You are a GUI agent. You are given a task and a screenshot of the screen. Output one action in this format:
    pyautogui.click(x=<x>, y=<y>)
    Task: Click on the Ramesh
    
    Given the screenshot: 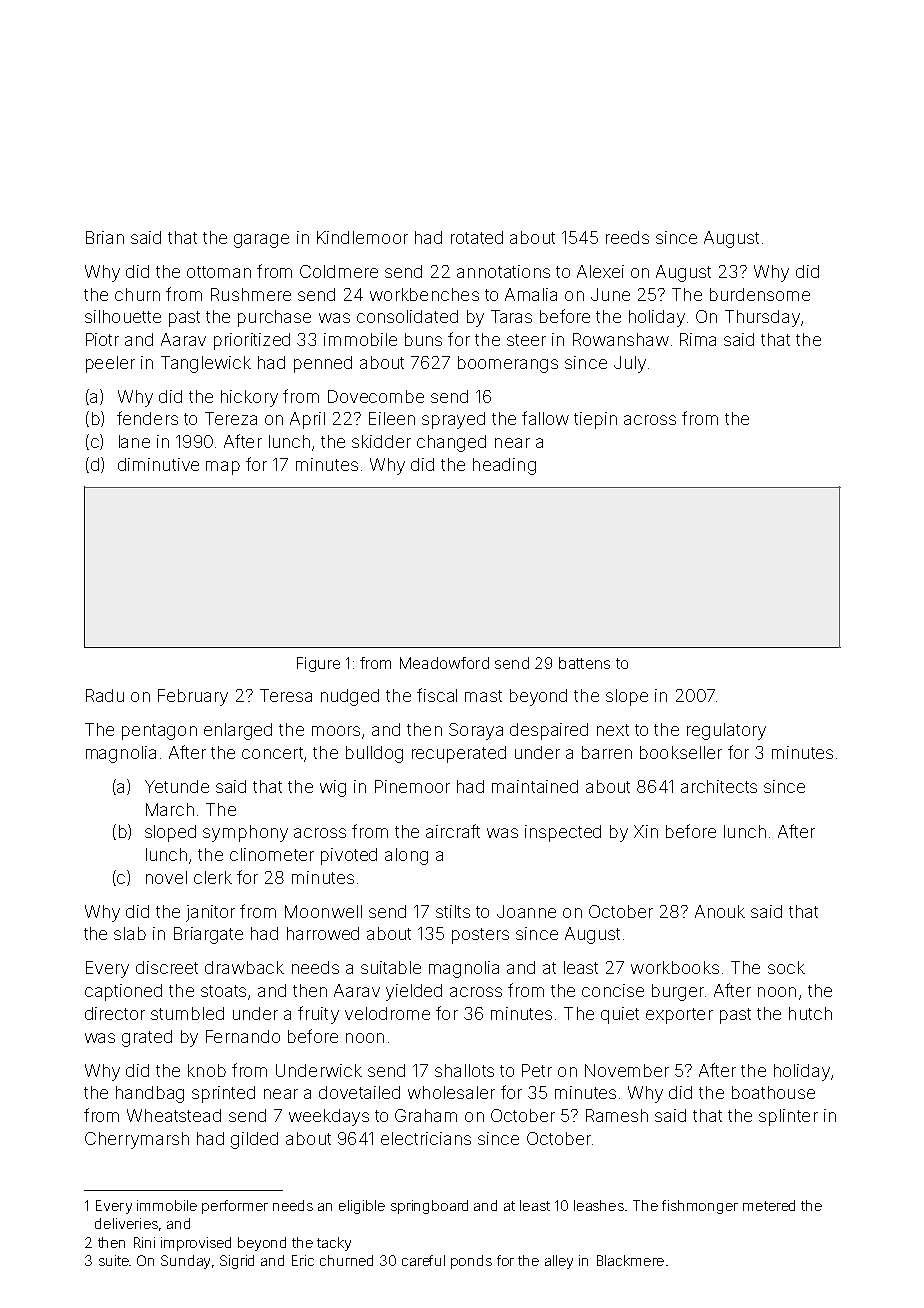 What is the action you would take?
    pyautogui.click(x=617, y=1115)
